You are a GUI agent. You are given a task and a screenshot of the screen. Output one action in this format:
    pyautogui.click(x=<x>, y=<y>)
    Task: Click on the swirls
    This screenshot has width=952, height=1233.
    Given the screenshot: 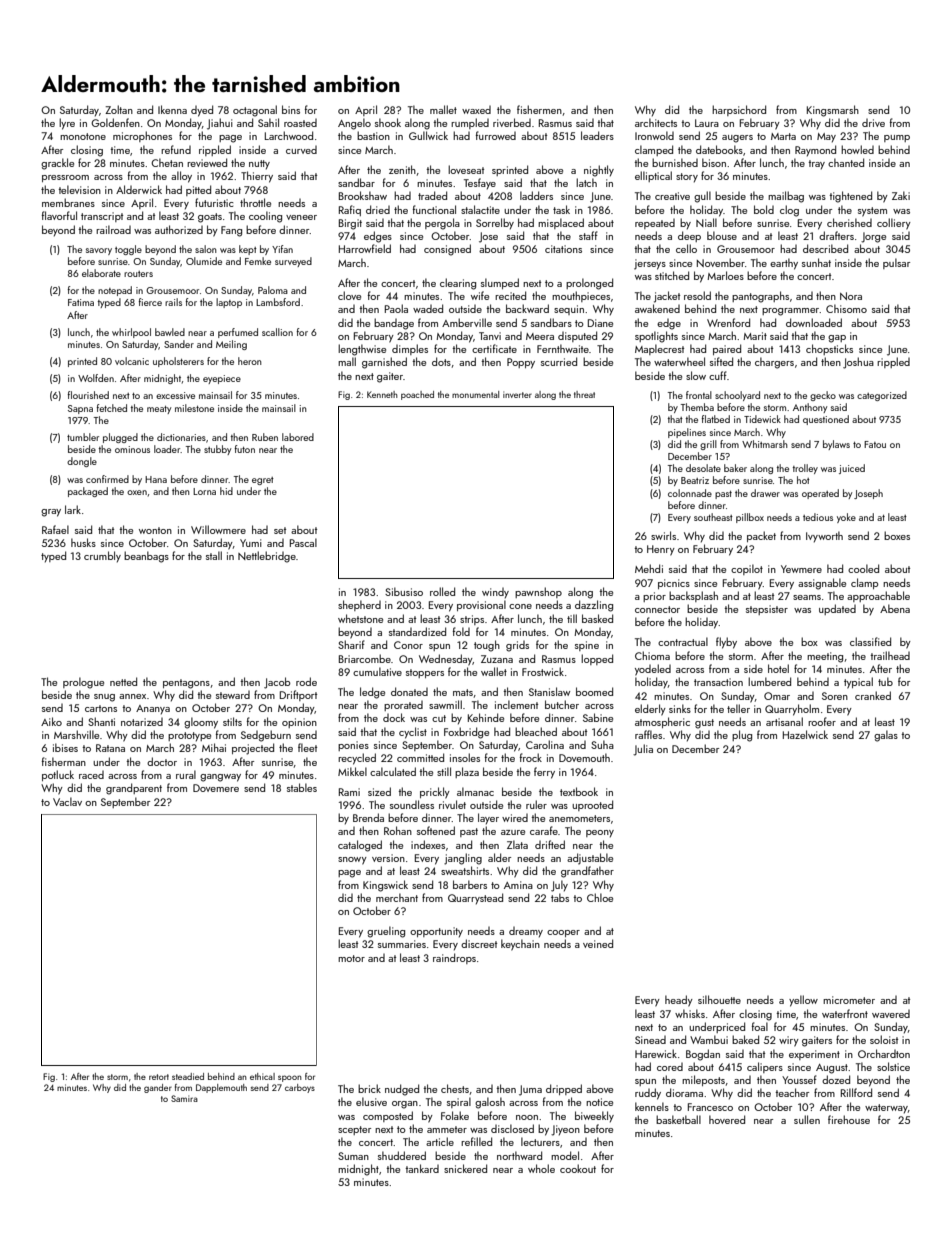 What is the action you would take?
    pyautogui.click(x=663, y=535)
